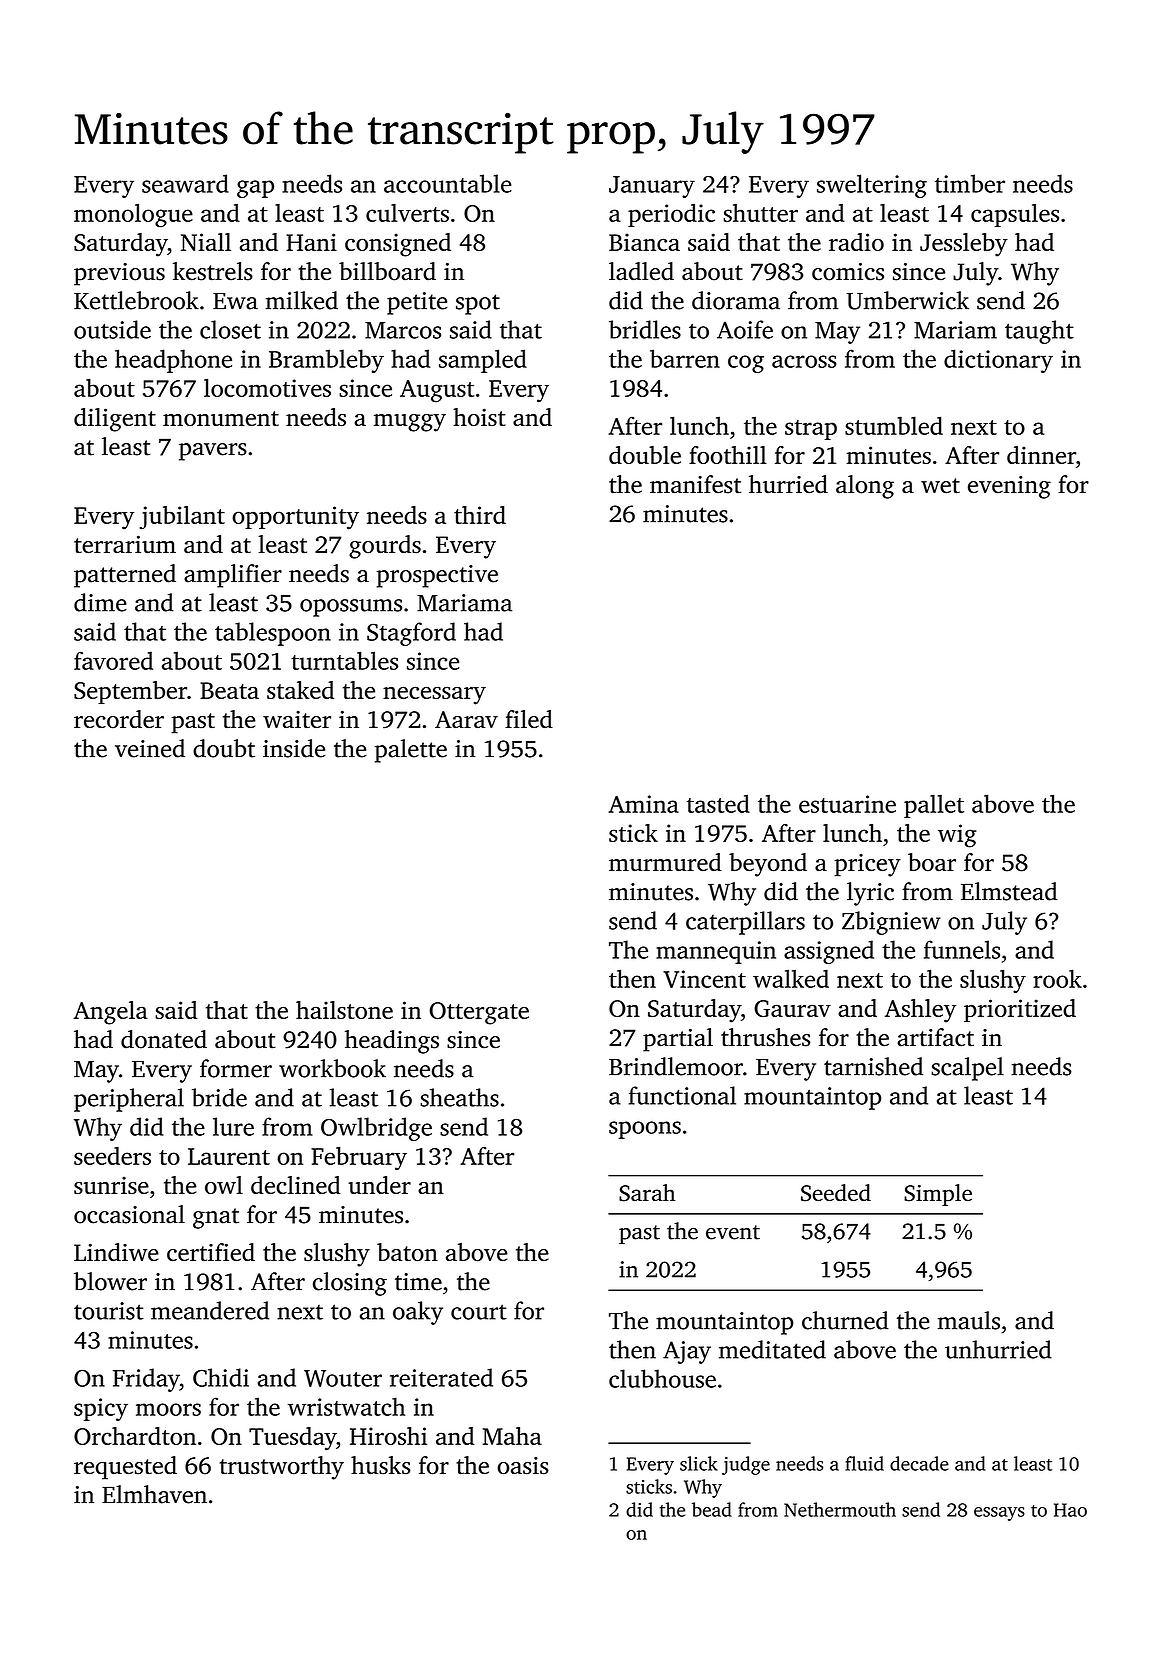 The image size is (1165, 1654). Describe the element at coordinates (765, 1037) in the page. I see `thrushes` at that location.
